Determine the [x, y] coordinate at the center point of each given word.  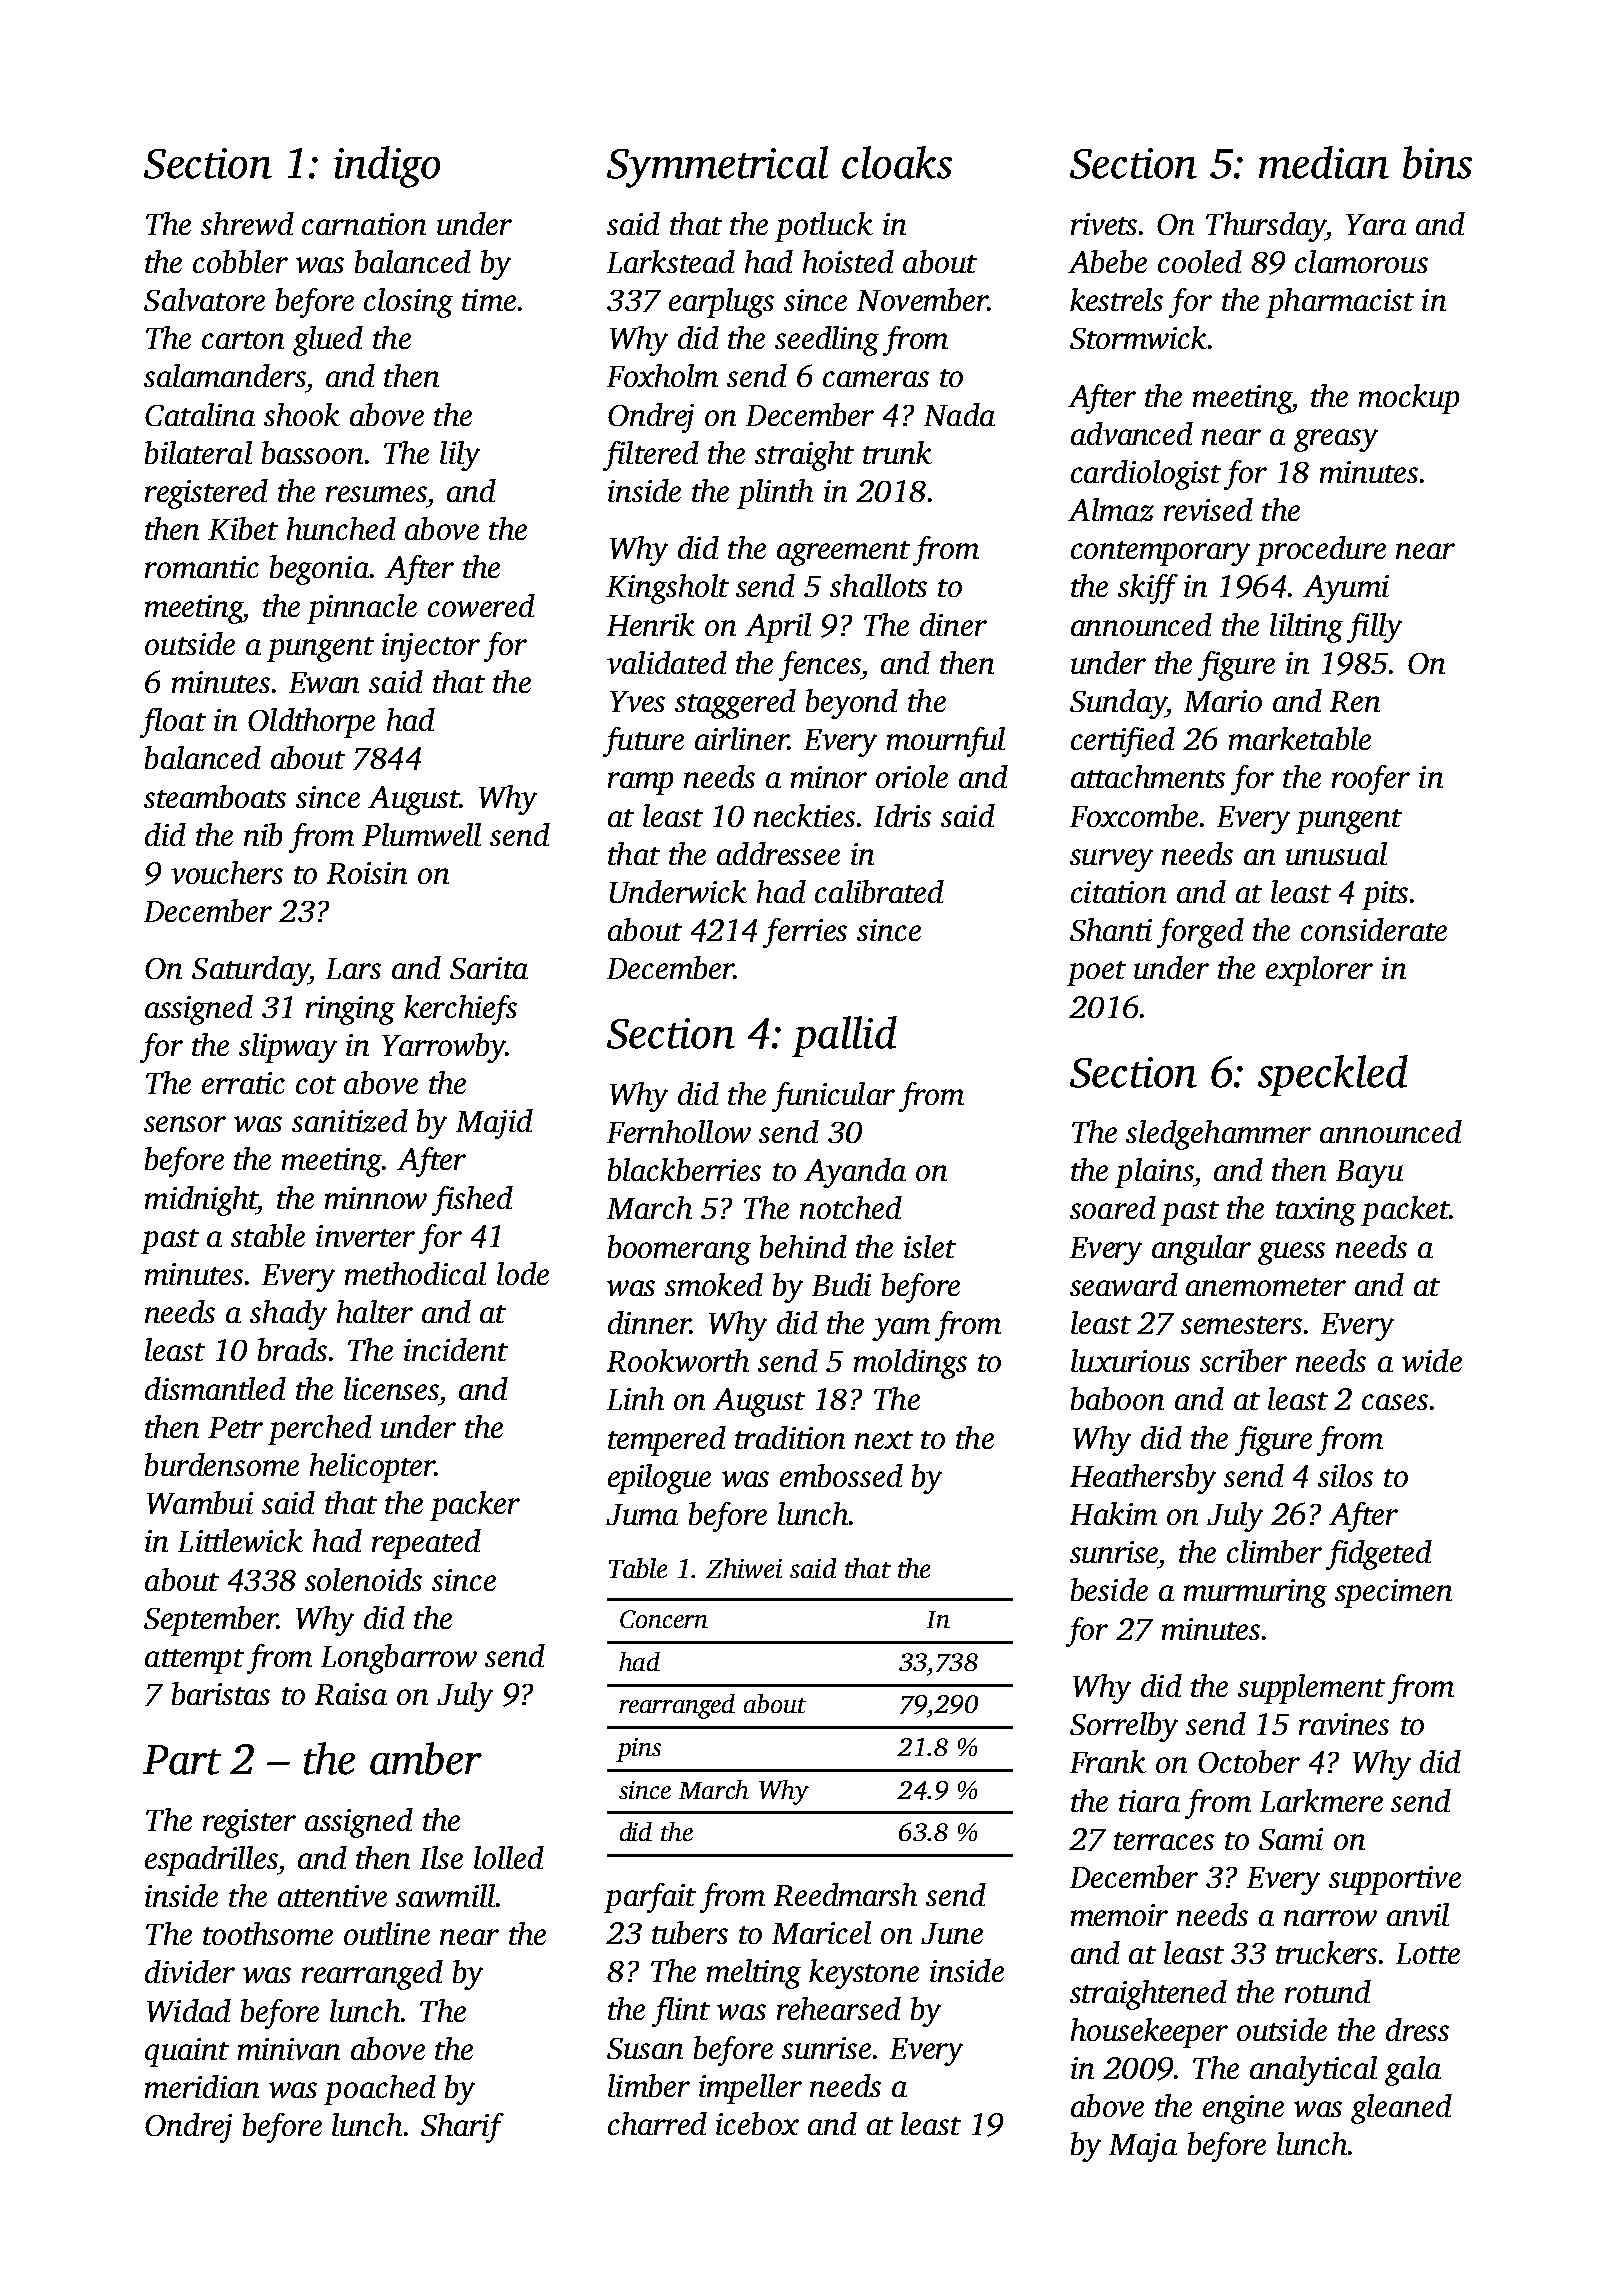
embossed [841, 1475]
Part [182, 1760]
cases [1395, 1402]
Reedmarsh [845, 1894]
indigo [387, 167]
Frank [1108, 1761]
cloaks [897, 162]
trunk [897, 452]
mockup [1409, 399]
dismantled [215, 1388]
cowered [481, 605]
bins [1437, 162]
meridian [202, 2086]
